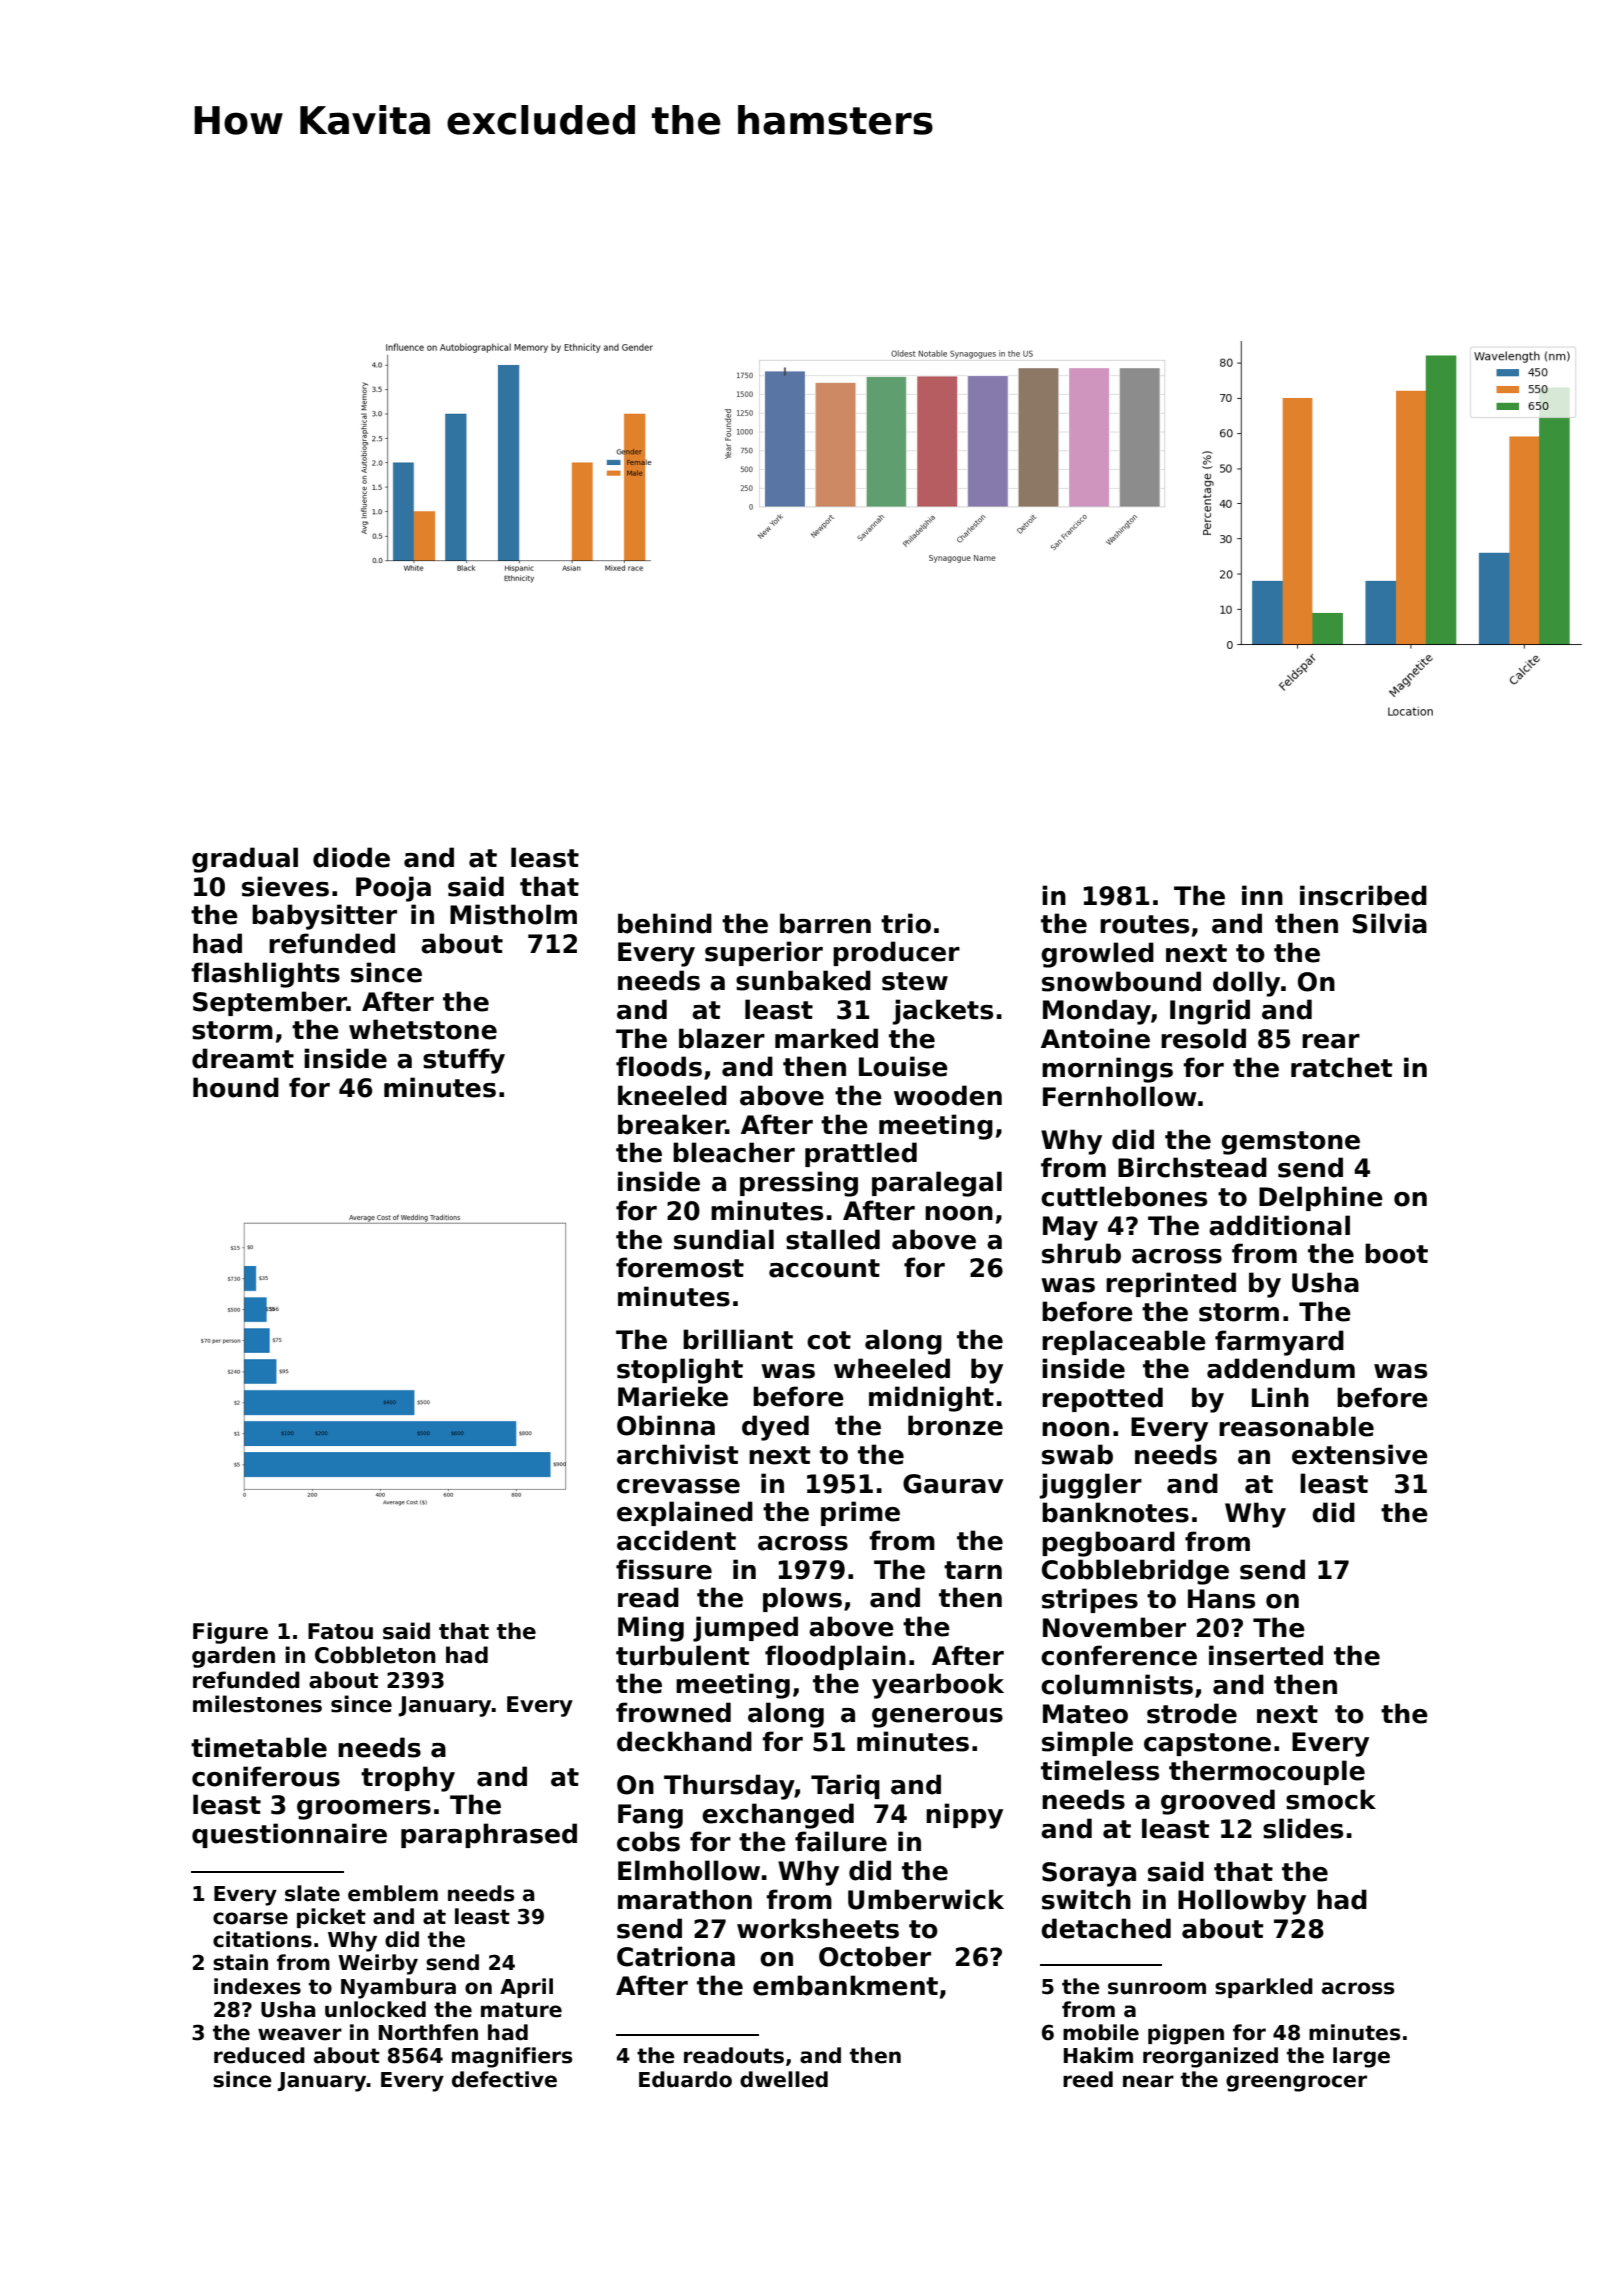  Describe the element at coordinates (243, 1058) in the document. I see `dreamt` at that location.
